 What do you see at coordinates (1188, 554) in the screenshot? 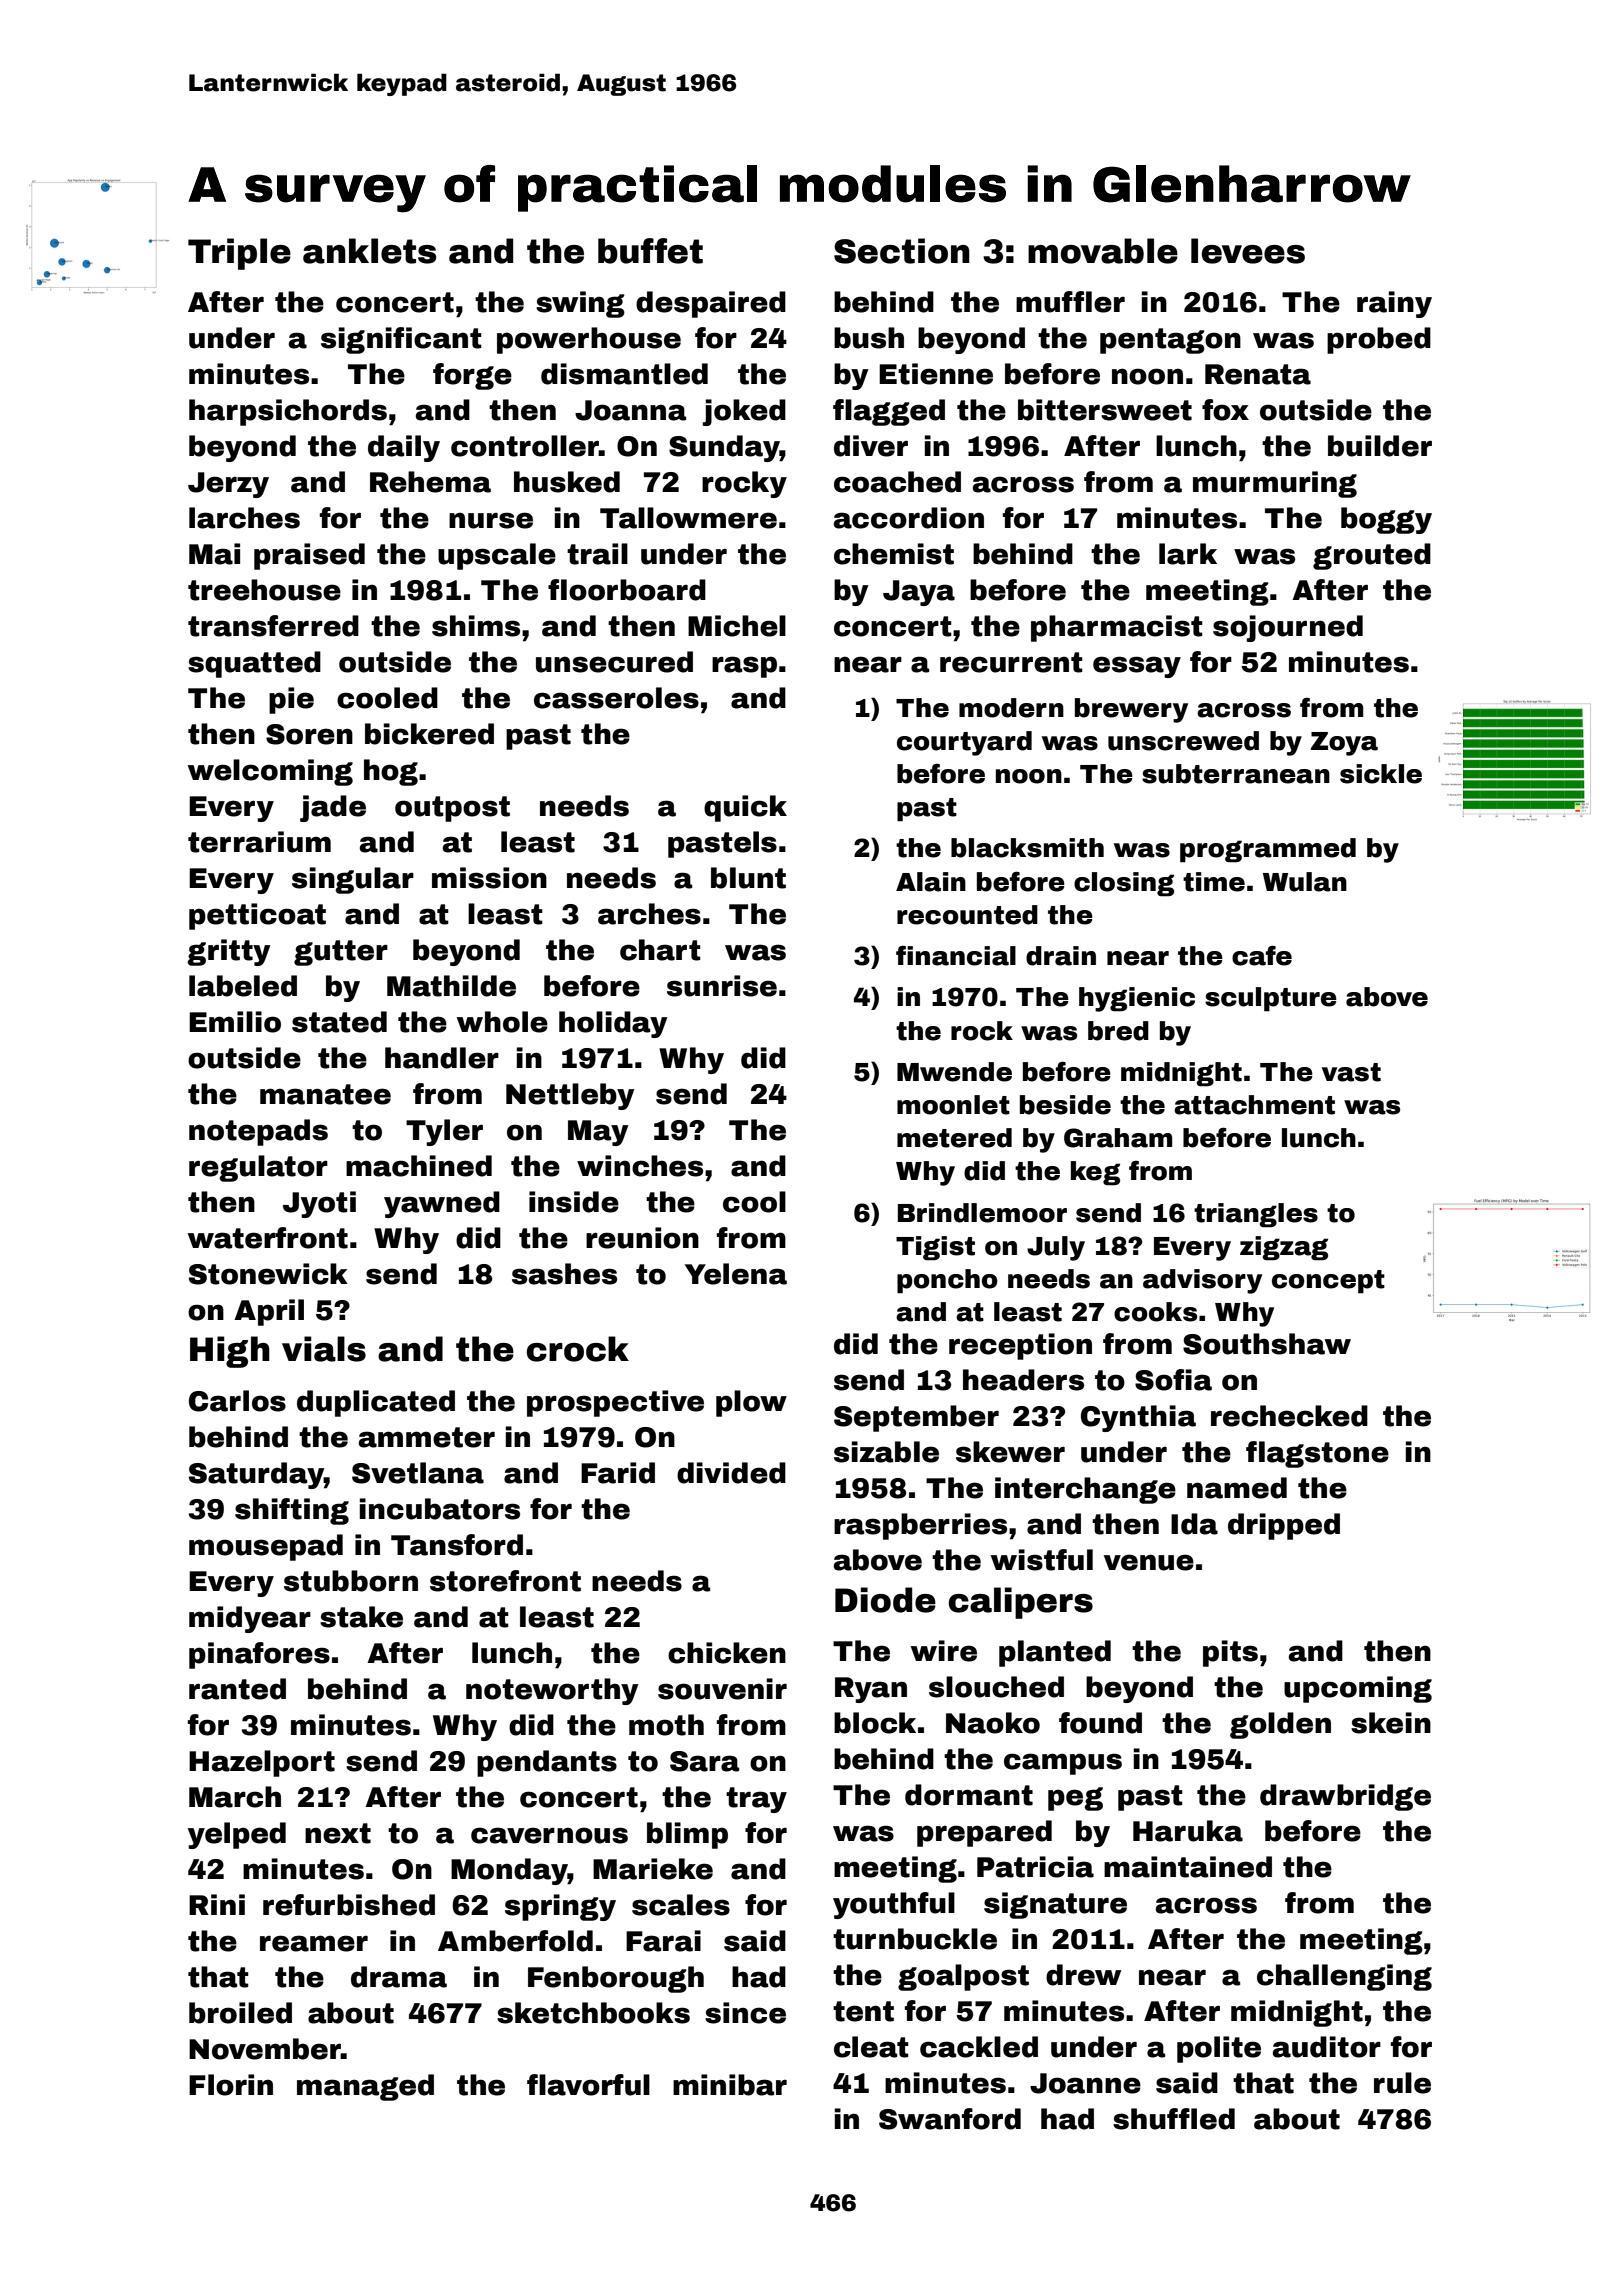
I see `lark` at bounding box center [1188, 554].
